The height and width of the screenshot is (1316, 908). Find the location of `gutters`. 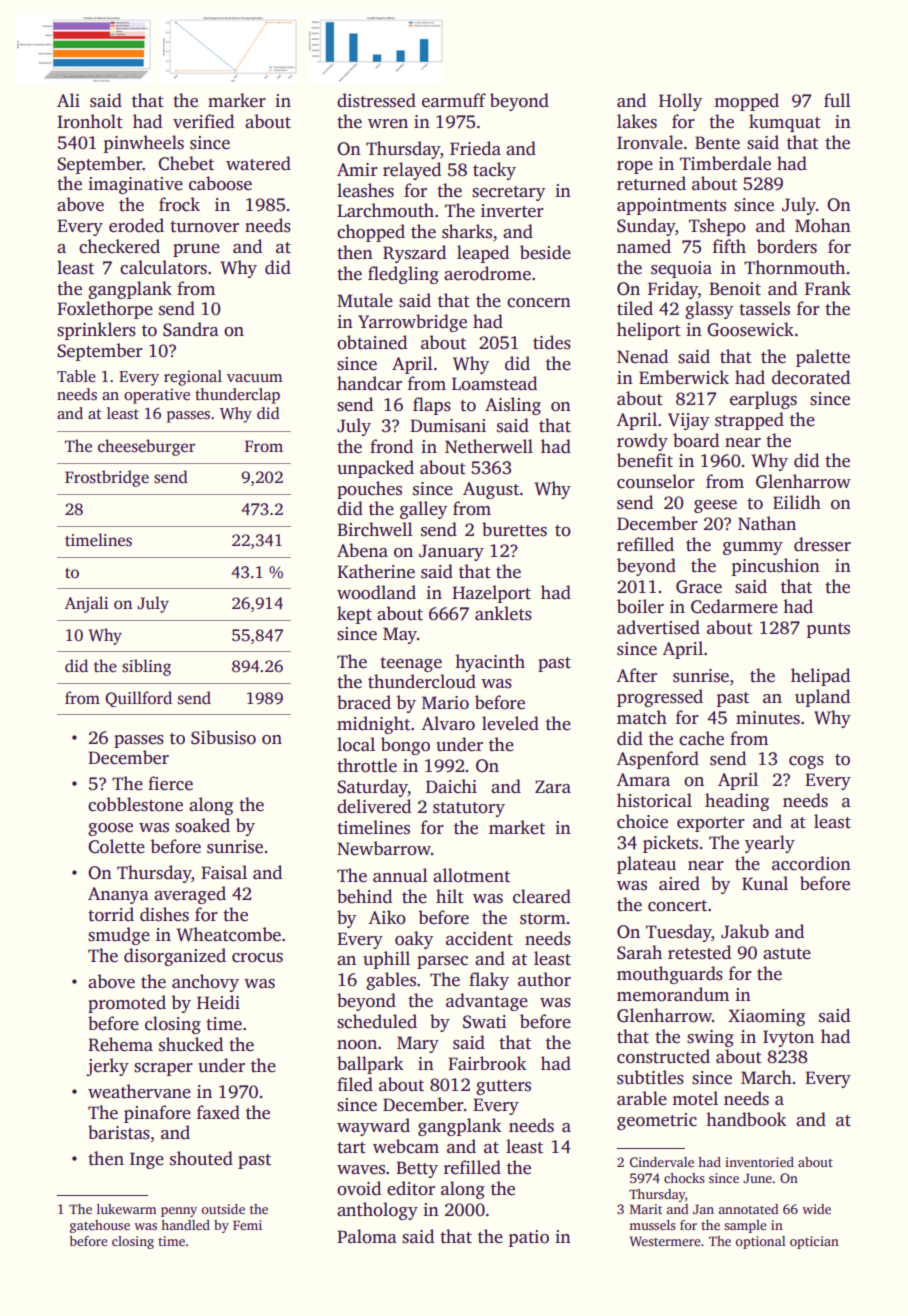

gutters is located at coordinates (503, 1087).
